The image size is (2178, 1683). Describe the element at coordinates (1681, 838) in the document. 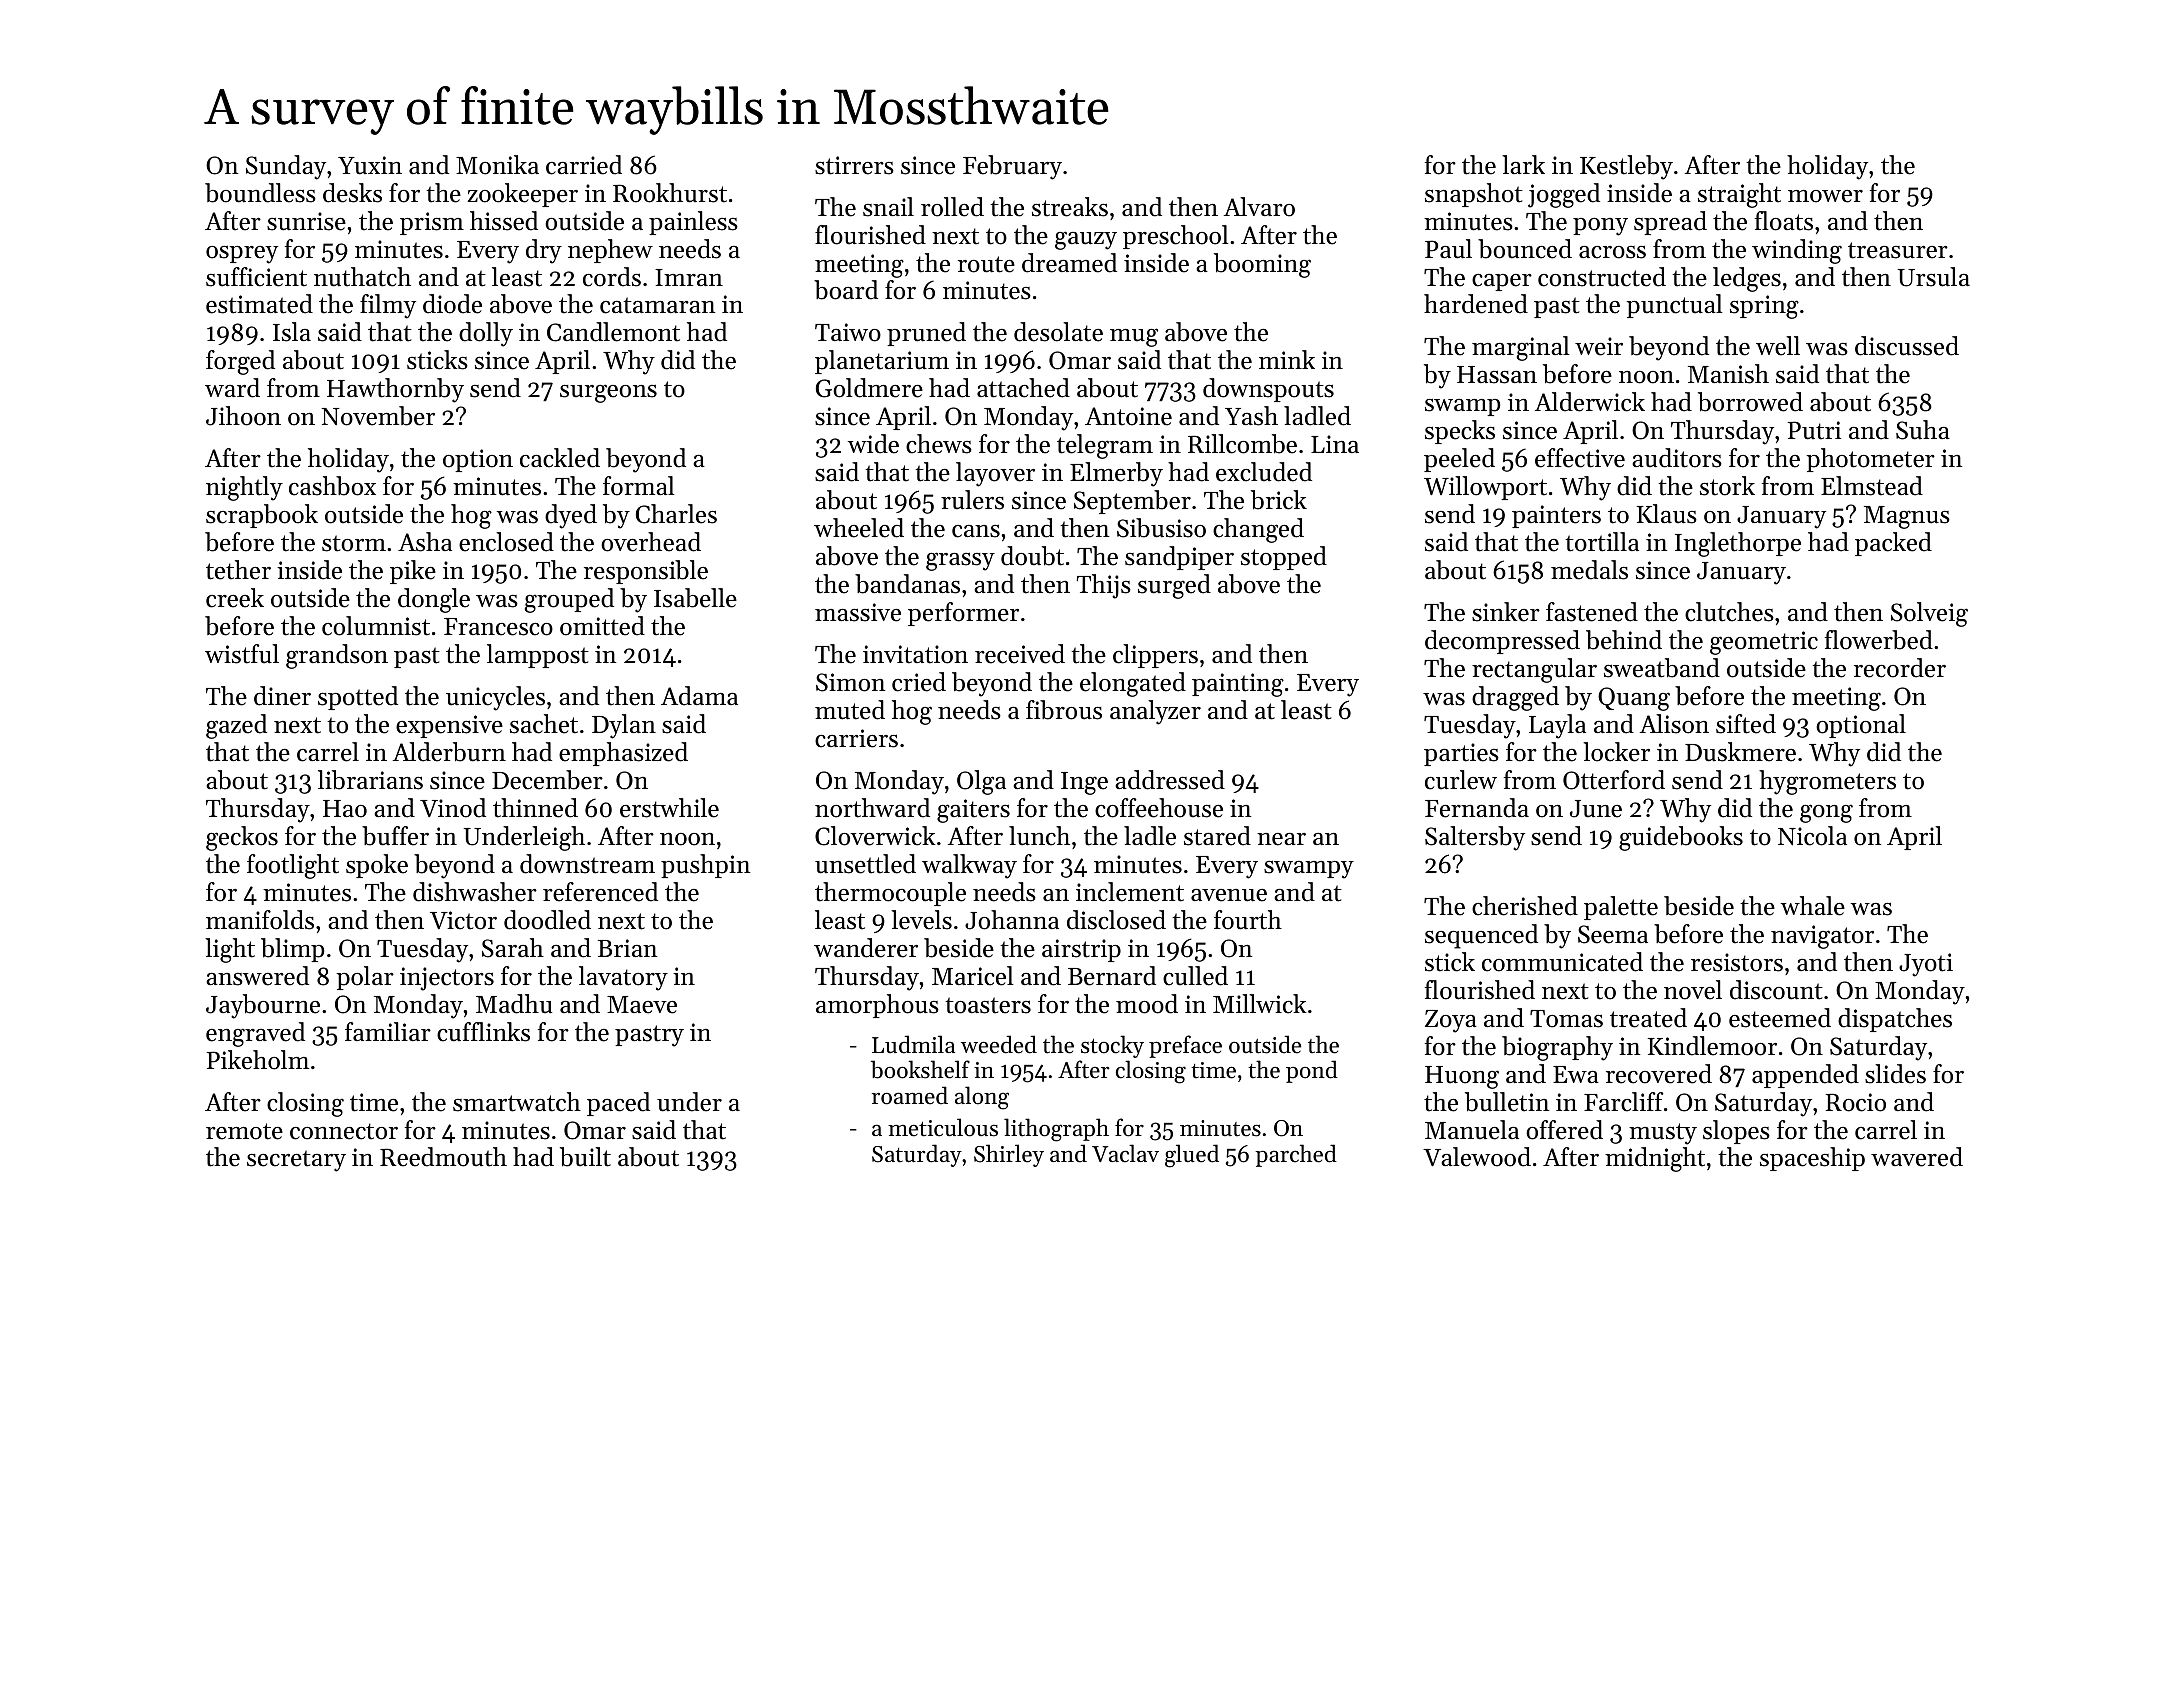

I see `guidebooks` at that location.
